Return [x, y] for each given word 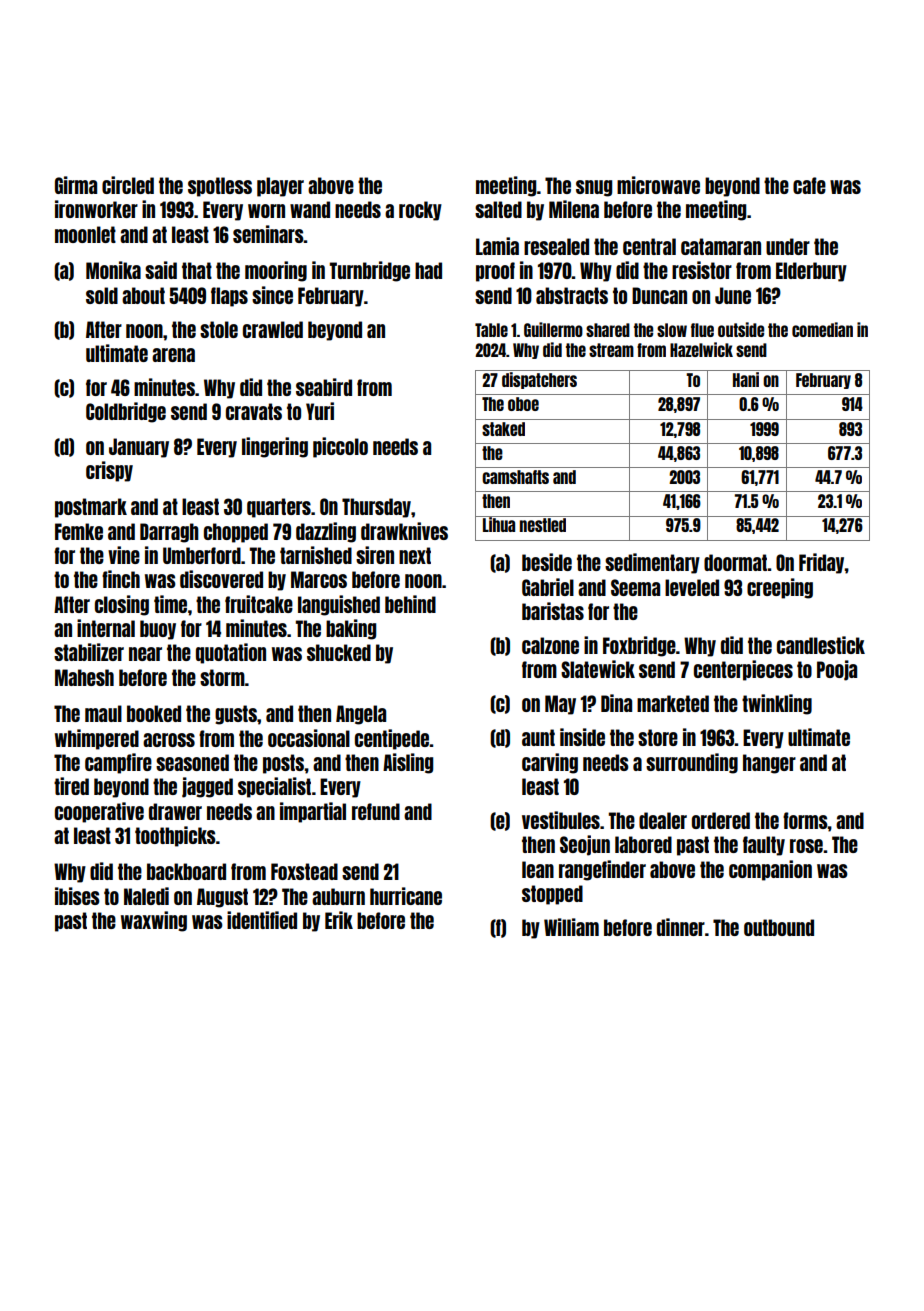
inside [582, 737]
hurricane [406, 896]
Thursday [376, 508]
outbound [779, 927]
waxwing [154, 921]
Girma [76, 185]
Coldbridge [126, 412]
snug [594, 188]
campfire [118, 763]
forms [805, 820]
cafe [809, 185]
